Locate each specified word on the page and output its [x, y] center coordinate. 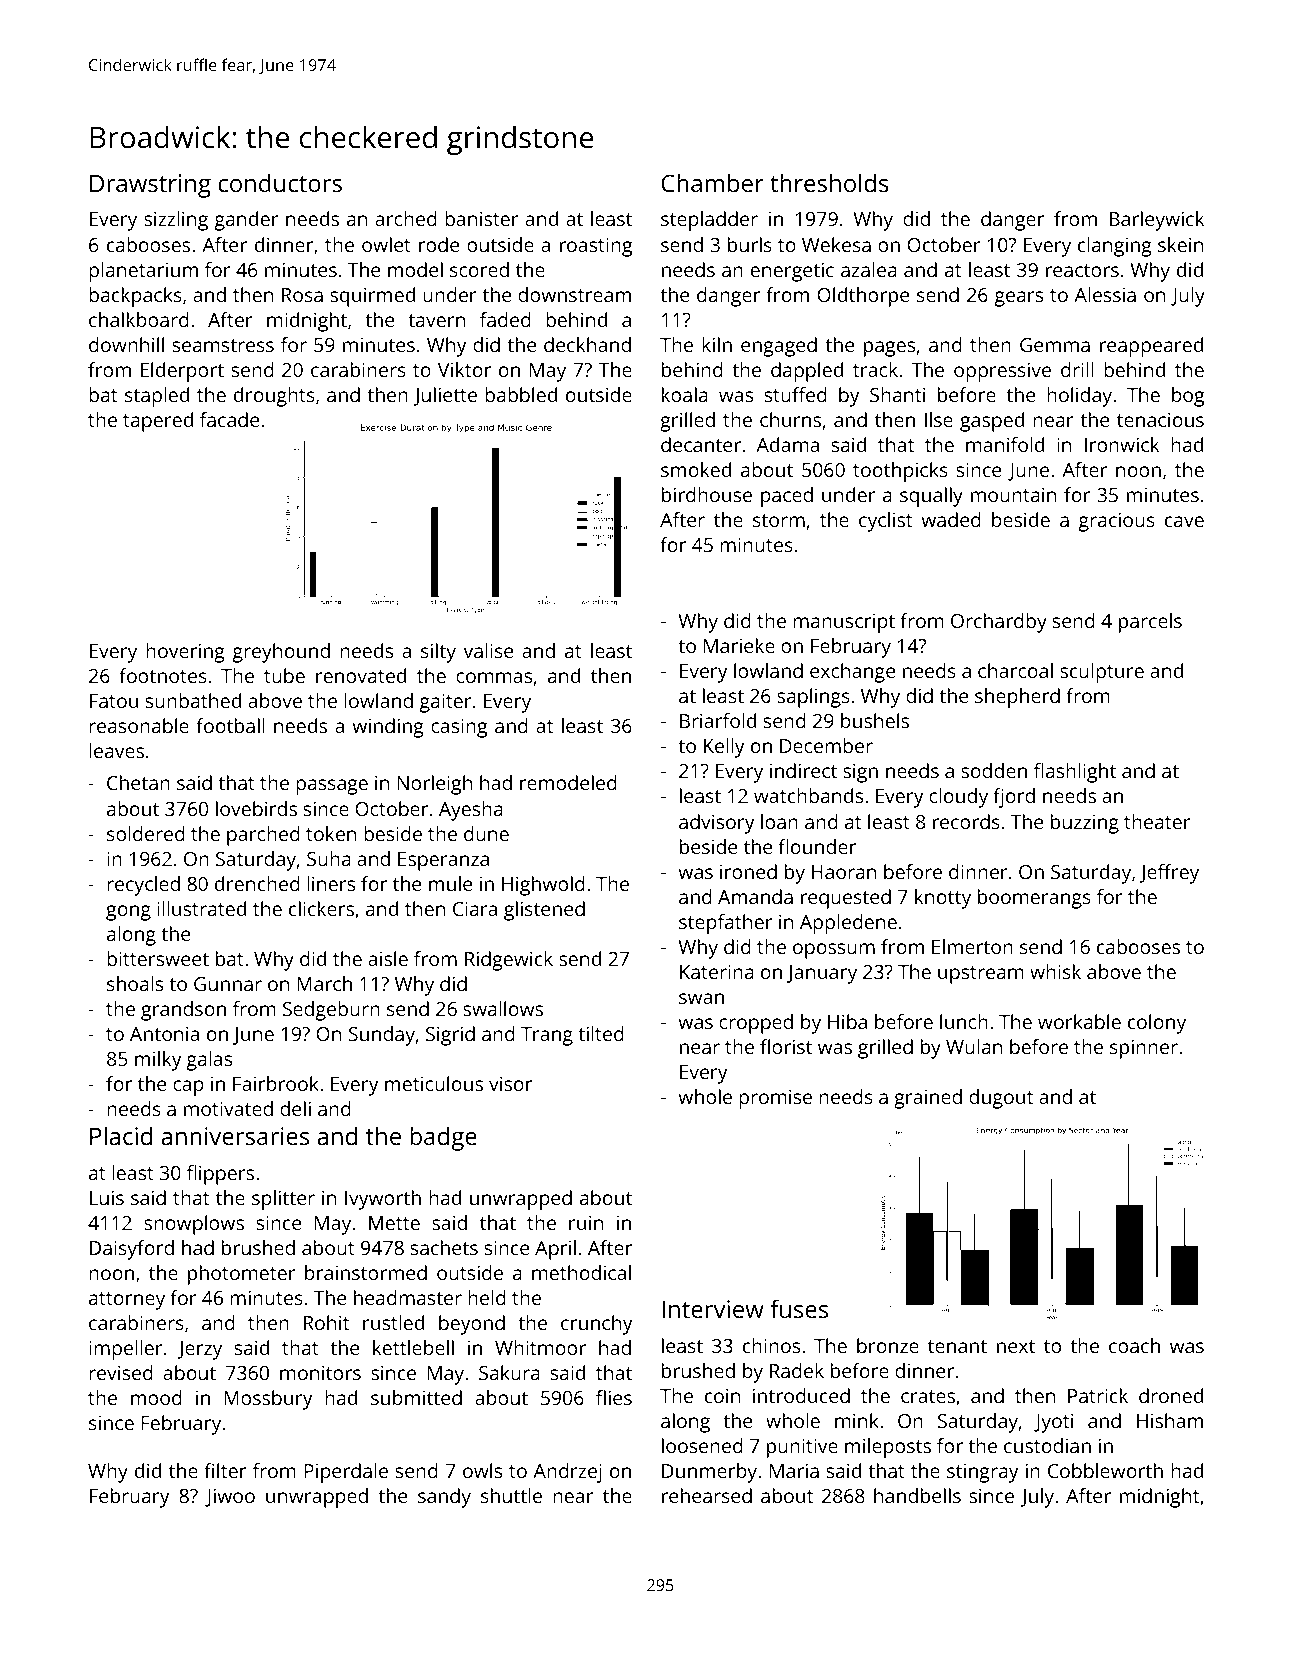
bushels [875, 720]
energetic [792, 272]
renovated [361, 675]
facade [229, 419]
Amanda [755, 896]
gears [1019, 299]
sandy [444, 1498]
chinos [771, 1345]
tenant [957, 1346]
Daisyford [132, 1250]
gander [247, 221]
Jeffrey [1169, 874]
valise [488, 650]
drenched [257, 883]
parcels [1150, 623]
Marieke [739, 645]
